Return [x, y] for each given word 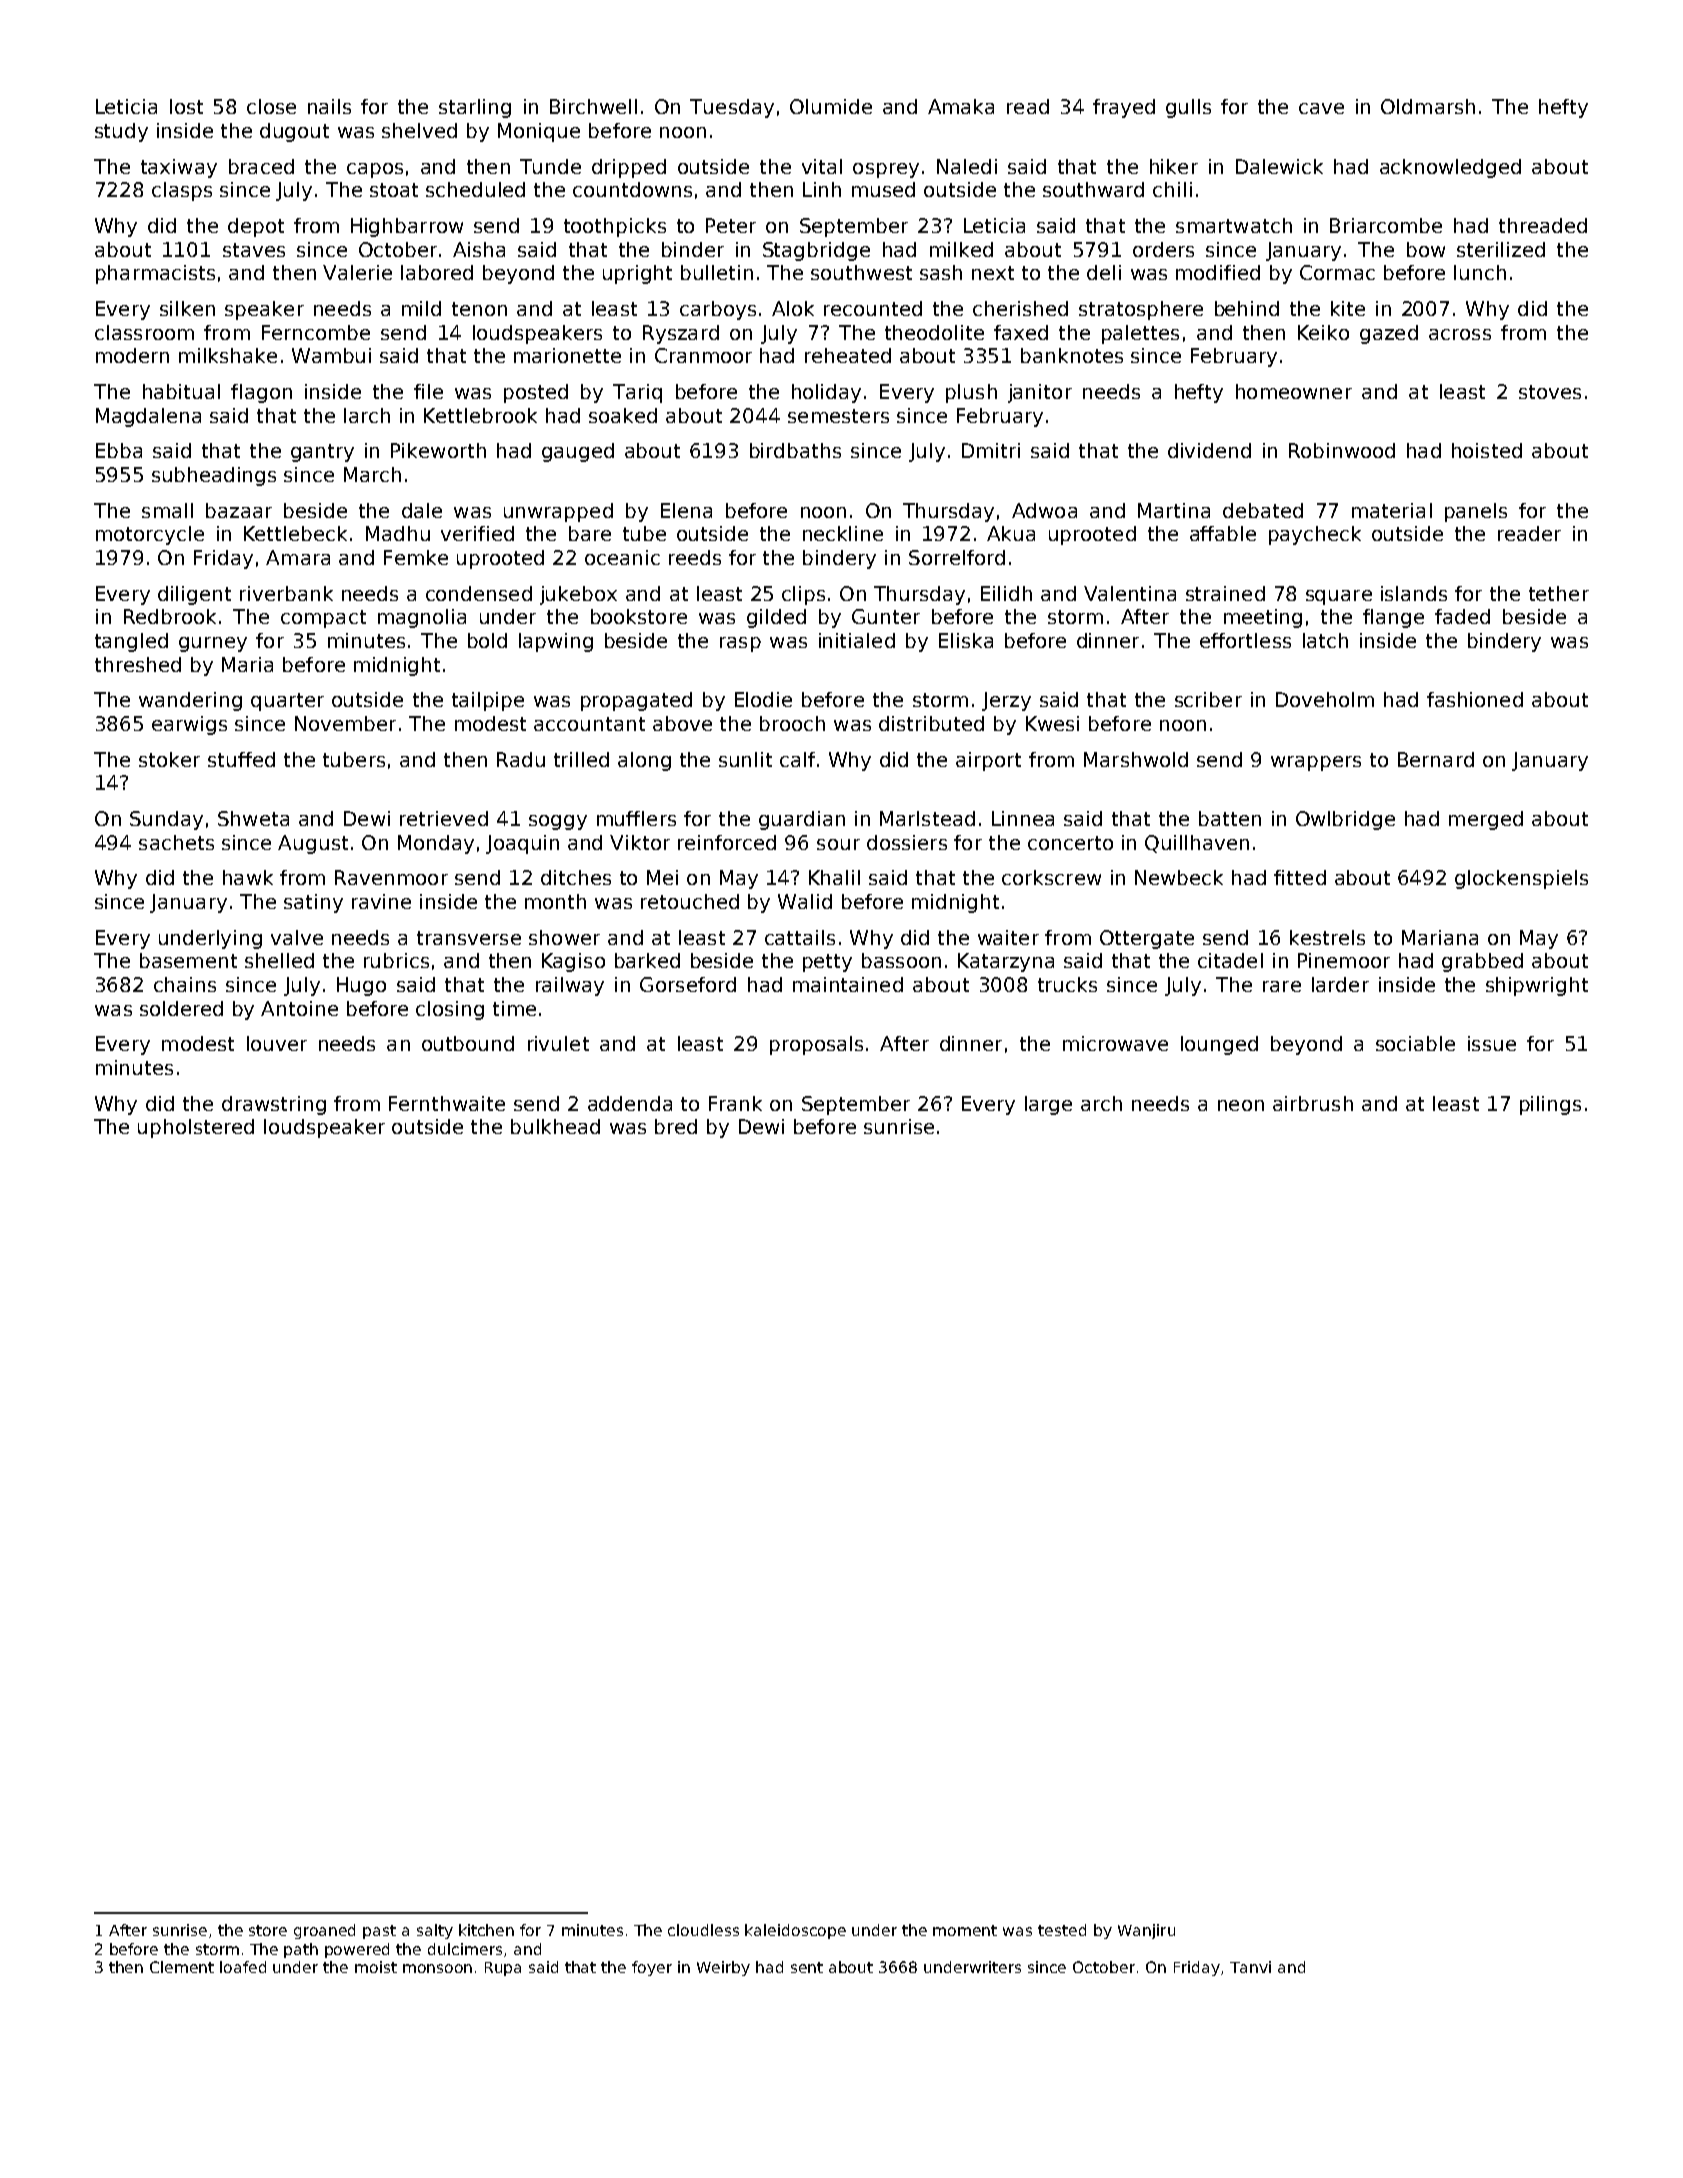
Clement [182, 1967]
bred [676, 1126]
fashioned [1475, 699]
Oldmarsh [1428, 106]
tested [1062, 1930]
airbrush [1313, 1103]
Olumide [831, 106]
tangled [131, 642]
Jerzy [1006, 701]
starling [475, 108]
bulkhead [555, 1126]
